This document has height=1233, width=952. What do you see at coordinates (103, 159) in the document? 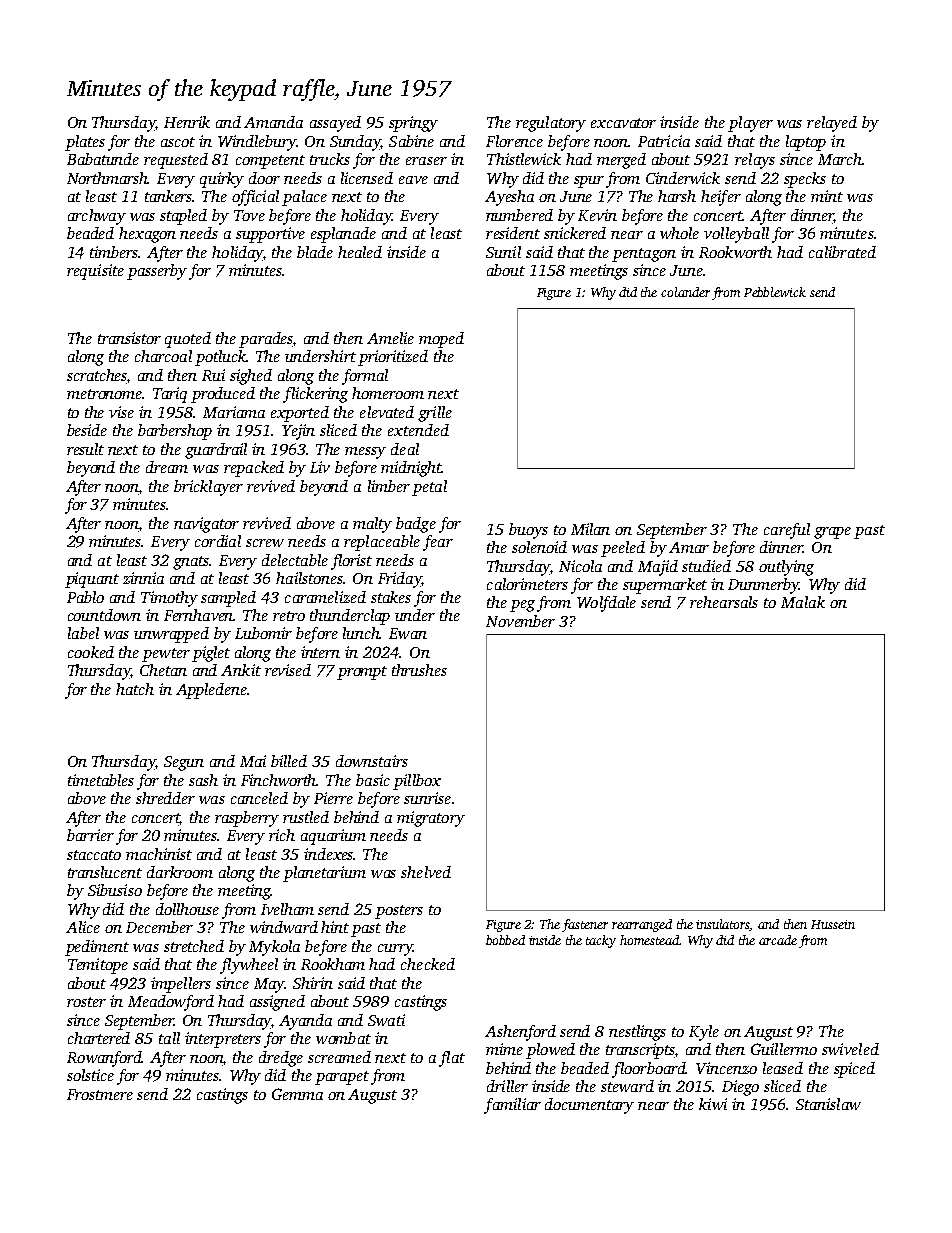
I see `Babatunde` at bounding box center [103, 159].
